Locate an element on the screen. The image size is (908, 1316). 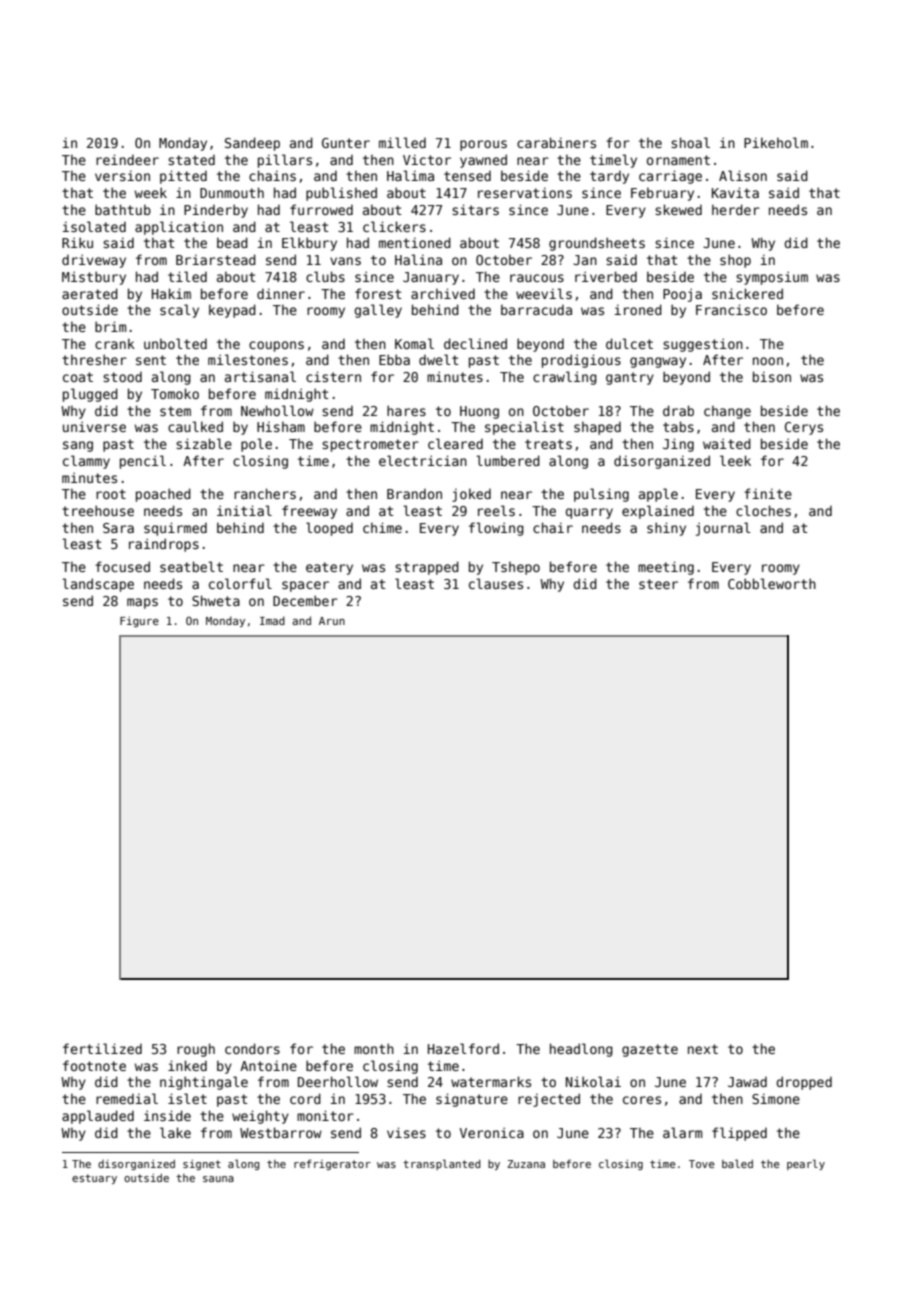
Cobbleworth is located at coordinates (772, 583).
